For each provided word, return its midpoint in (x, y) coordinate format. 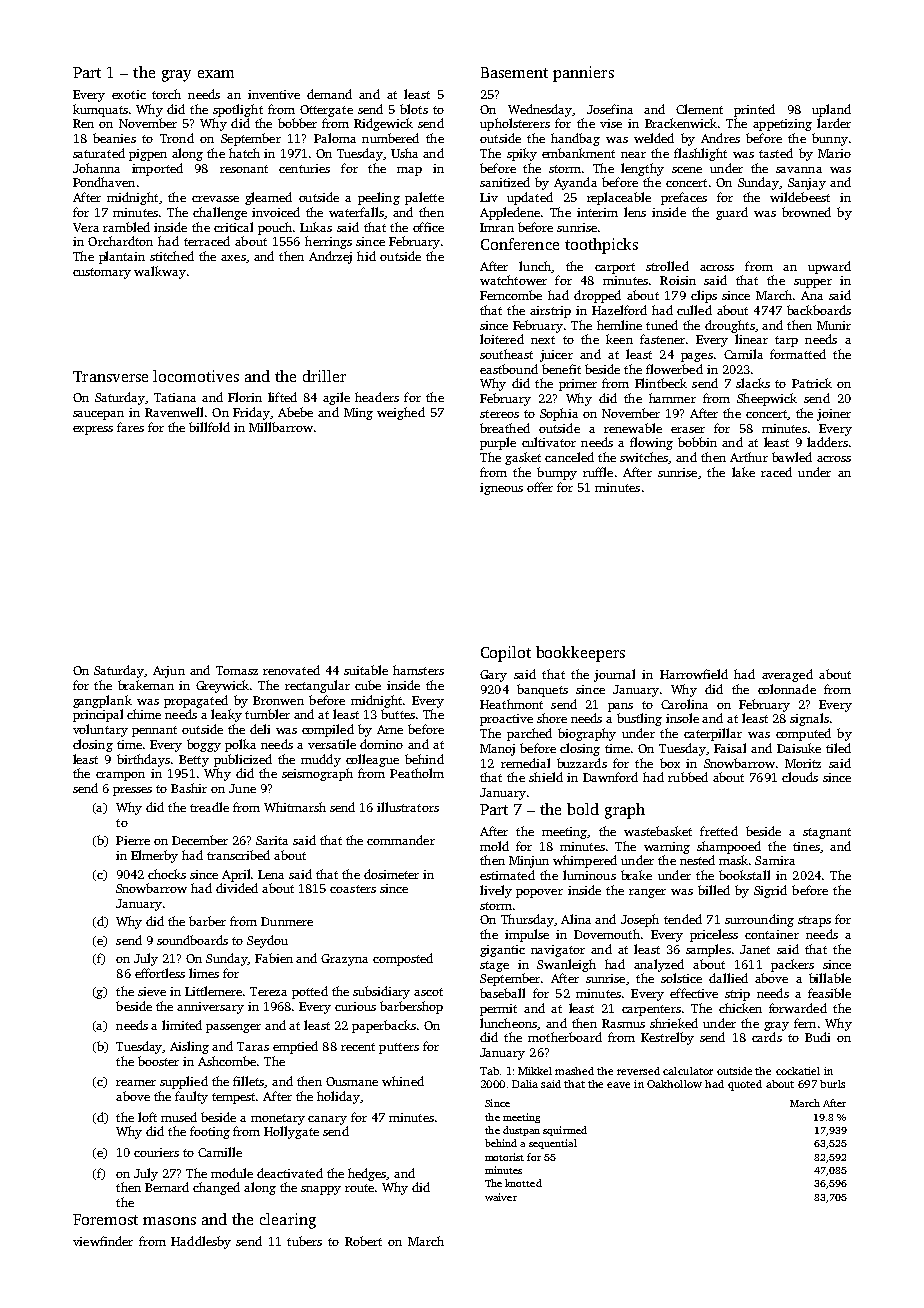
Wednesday (540, 110)
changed (216, 1188)
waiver (501, 1197)
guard (732, 213)
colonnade (787, 689)
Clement (699, 109)
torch (166, 94)
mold (494, 846)
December (200, 840)
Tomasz (237, 670)
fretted (719, 831)
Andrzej (330, 257)
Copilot (506, 654)
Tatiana (175, 397)
